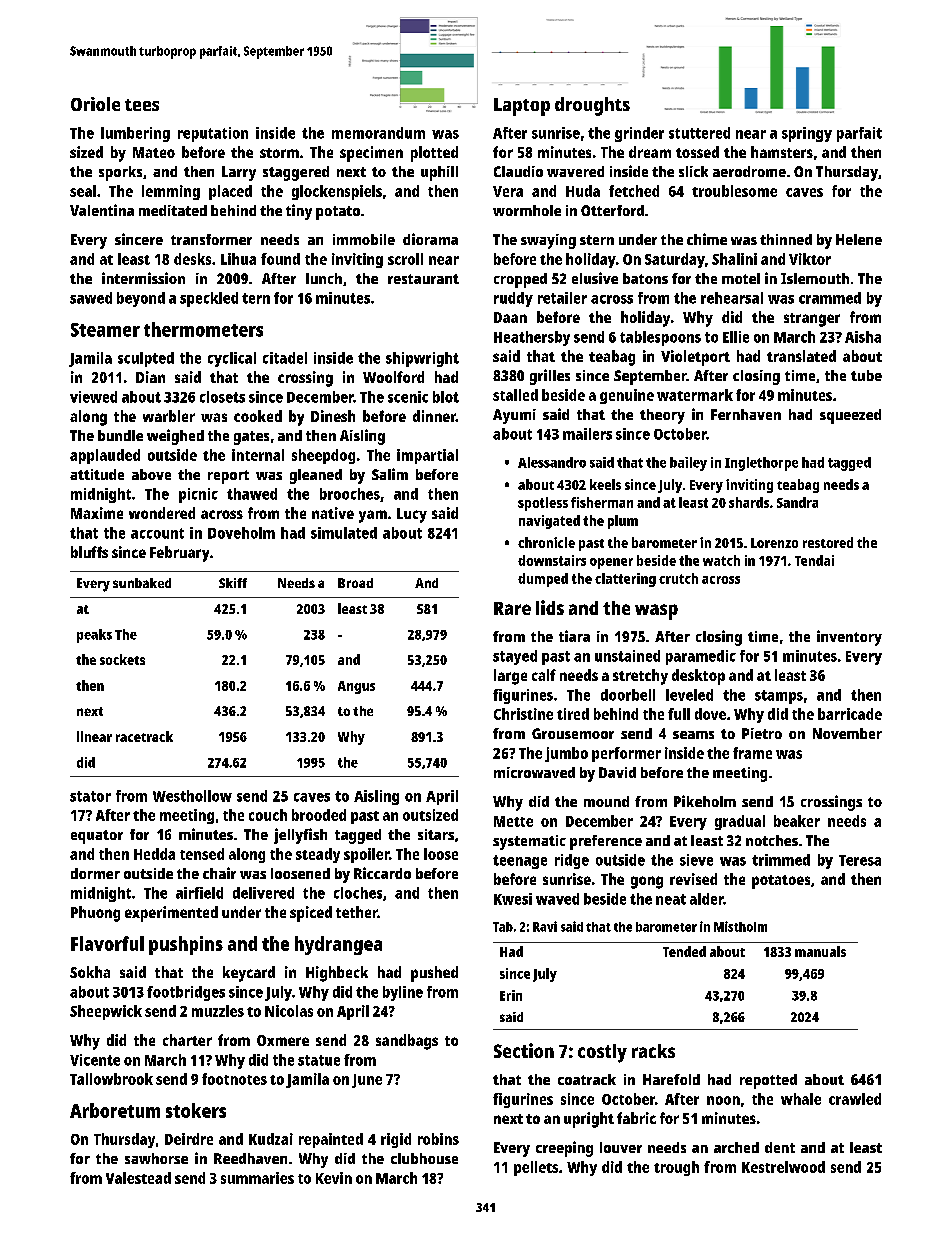 This document has height=1233, width=952. What do you see at coordinates (105, 330) in the document?
I see `Steamer` at bounding box center [105, 330].
